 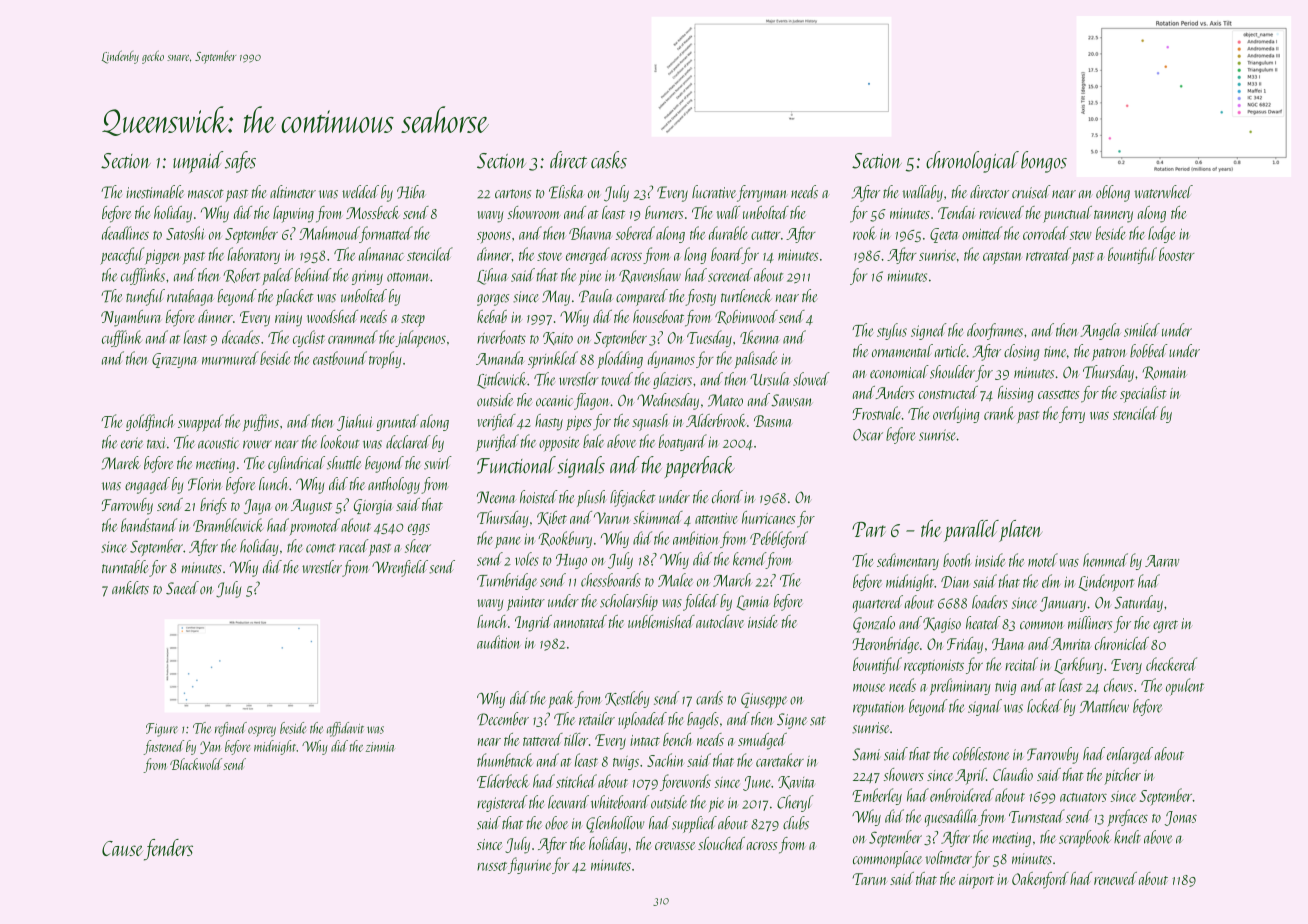 What do you see at coordinates (1044, 162) in the image?
I see `bongos` at bounding box center [1044, 162].
